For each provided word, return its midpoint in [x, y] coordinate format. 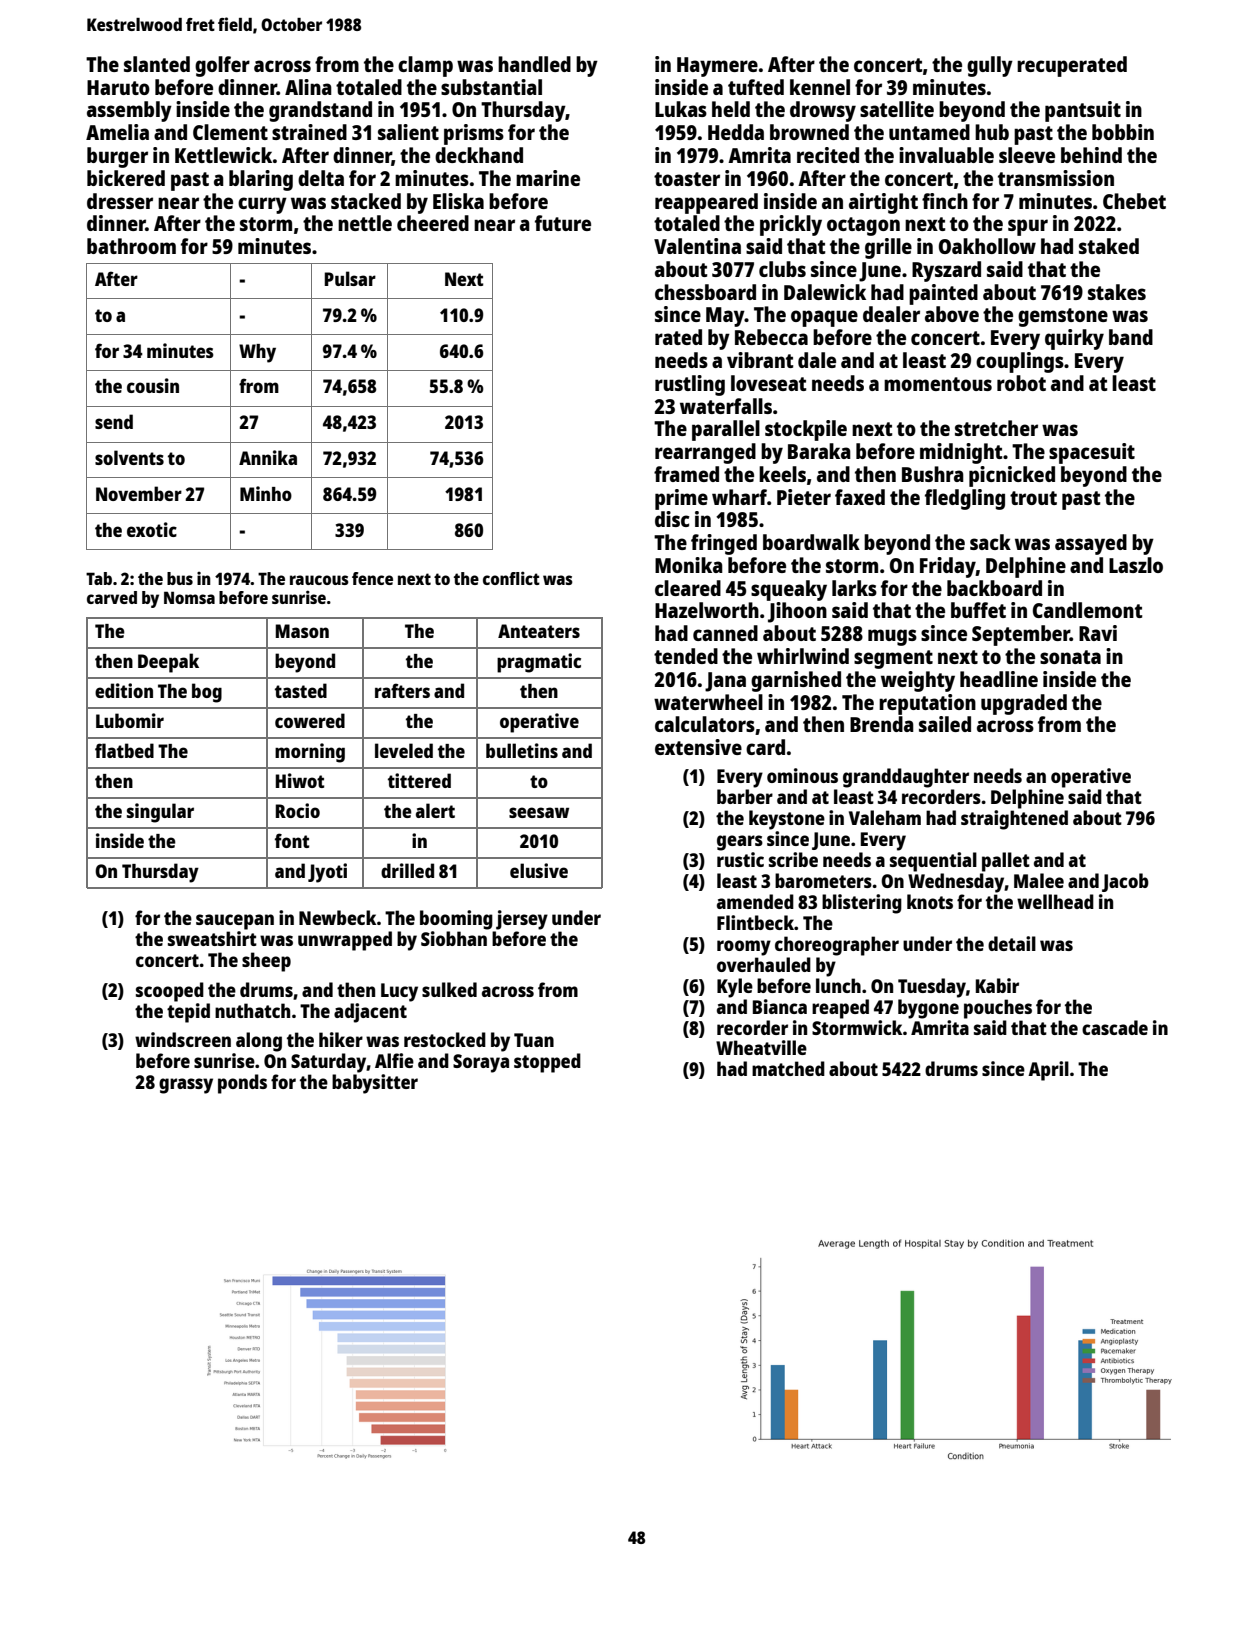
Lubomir [130, 720]
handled [534, 64]
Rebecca [771, 337]
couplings [1020, 362]
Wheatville [761, 1047]
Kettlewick [223, 155]
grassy [186, 1086]
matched [788, 1068]
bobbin [1123, 132]
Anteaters [539, 631]
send [114, 421]
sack [990, 542]
